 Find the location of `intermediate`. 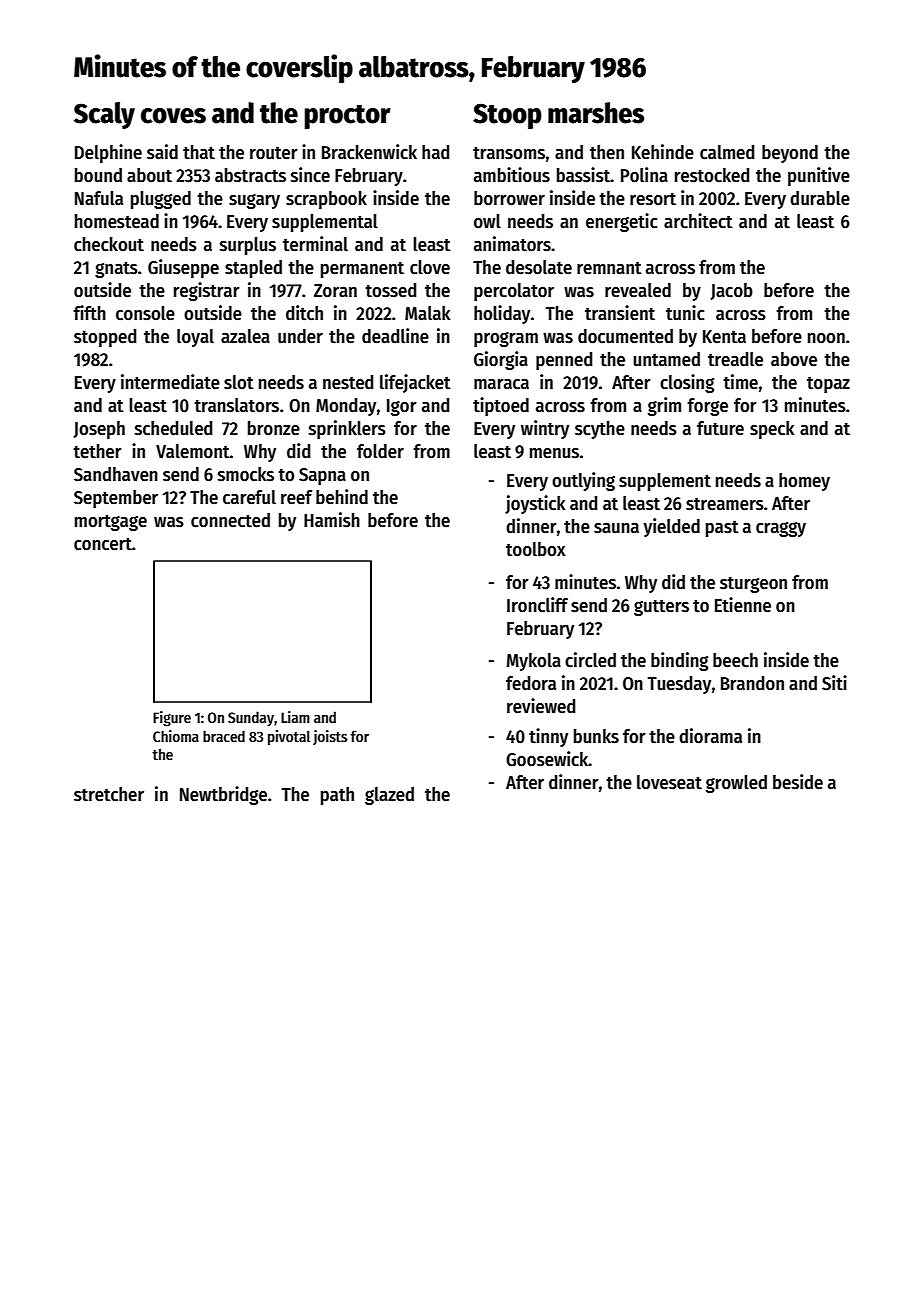

intermediate is located at coordinates (170, 382).
